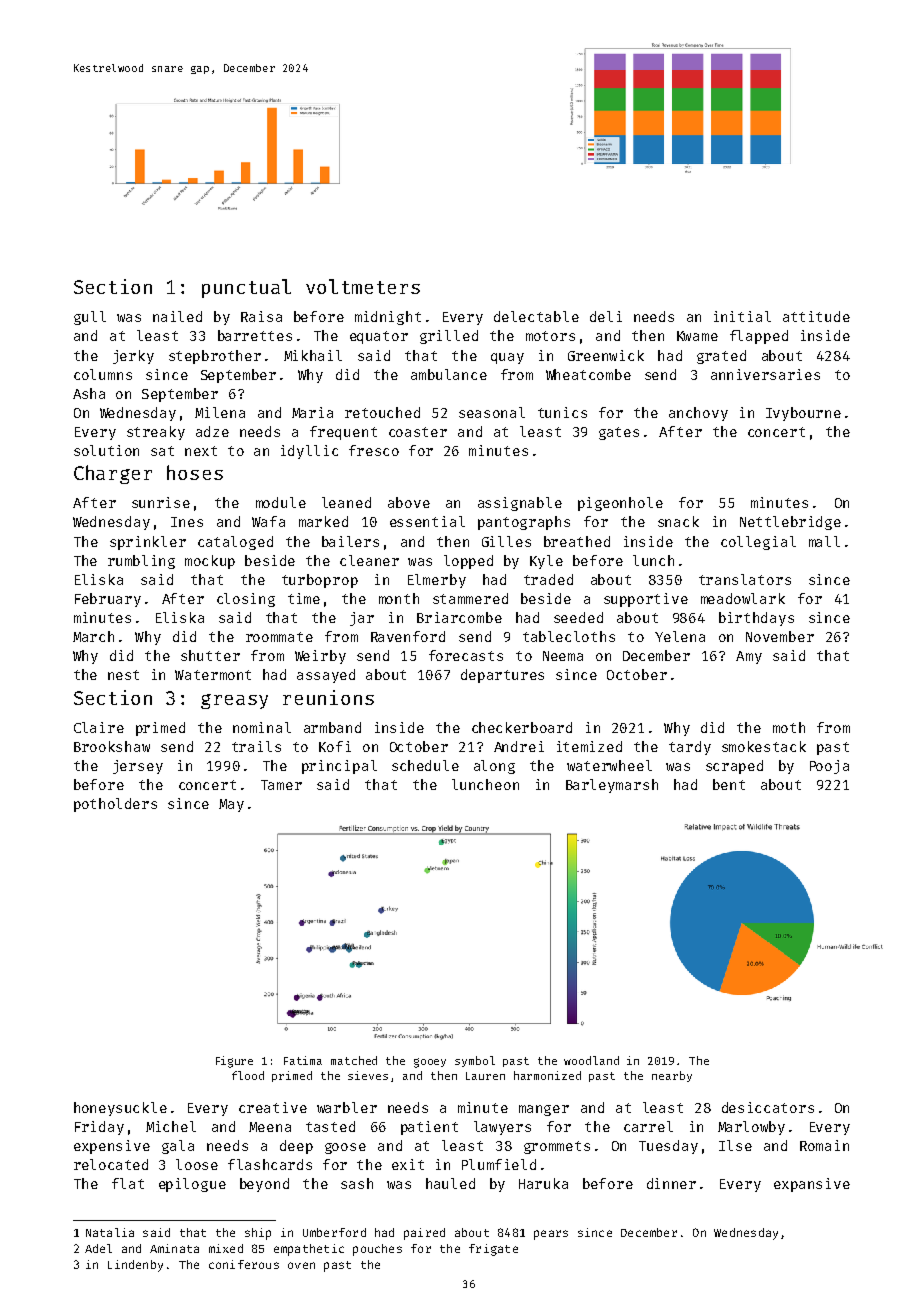  Describe the element at coordinates (606, 316) in the screenshot. I see `deli` at that location.
